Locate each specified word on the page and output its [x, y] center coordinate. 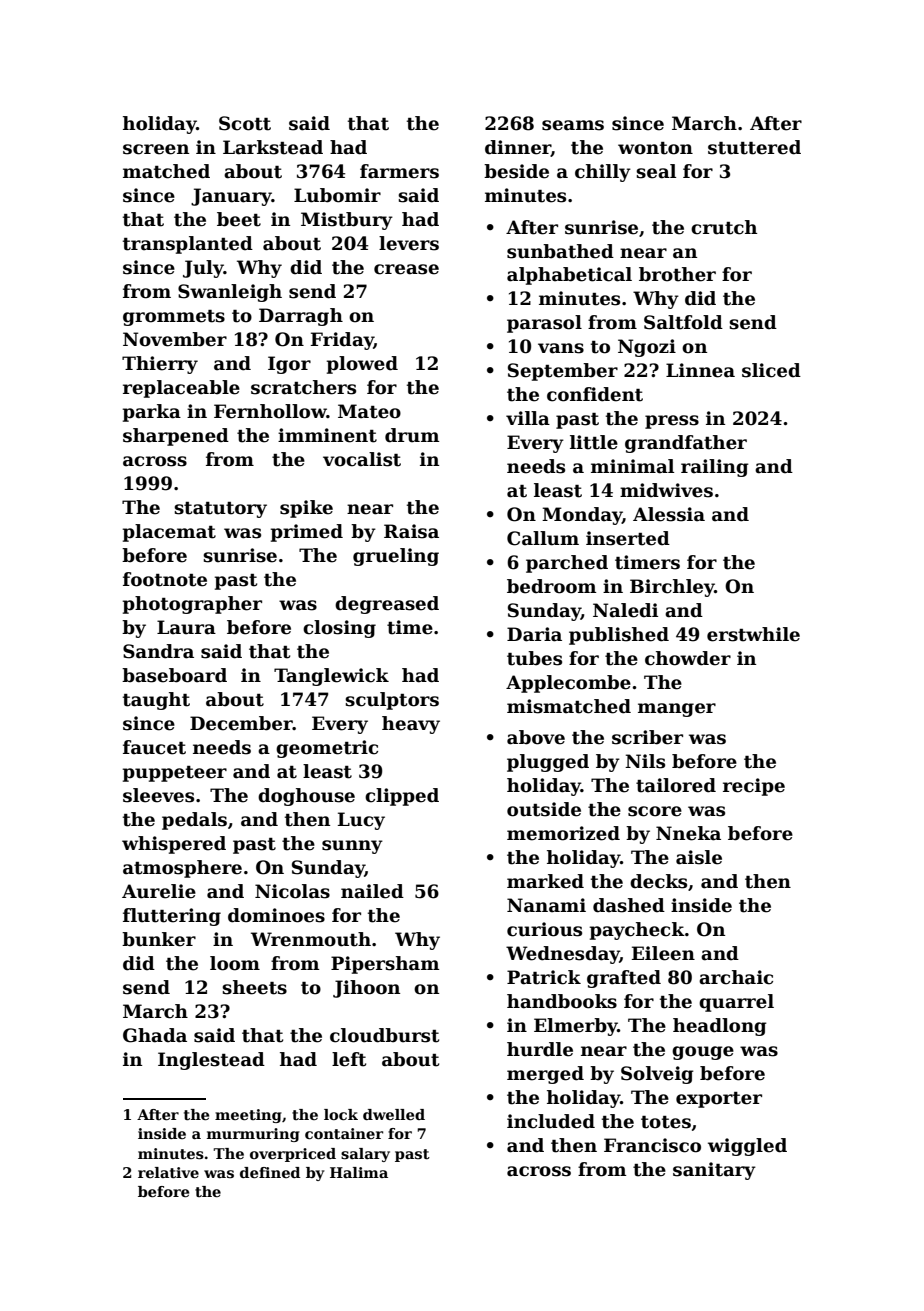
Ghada [155, 1035]
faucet [154, 747]
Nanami [546, 905]
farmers [399, 171]
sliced [771, 370]
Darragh [301, 317]
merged [545, 1075]
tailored [676, 785]
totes [666, 1122]
